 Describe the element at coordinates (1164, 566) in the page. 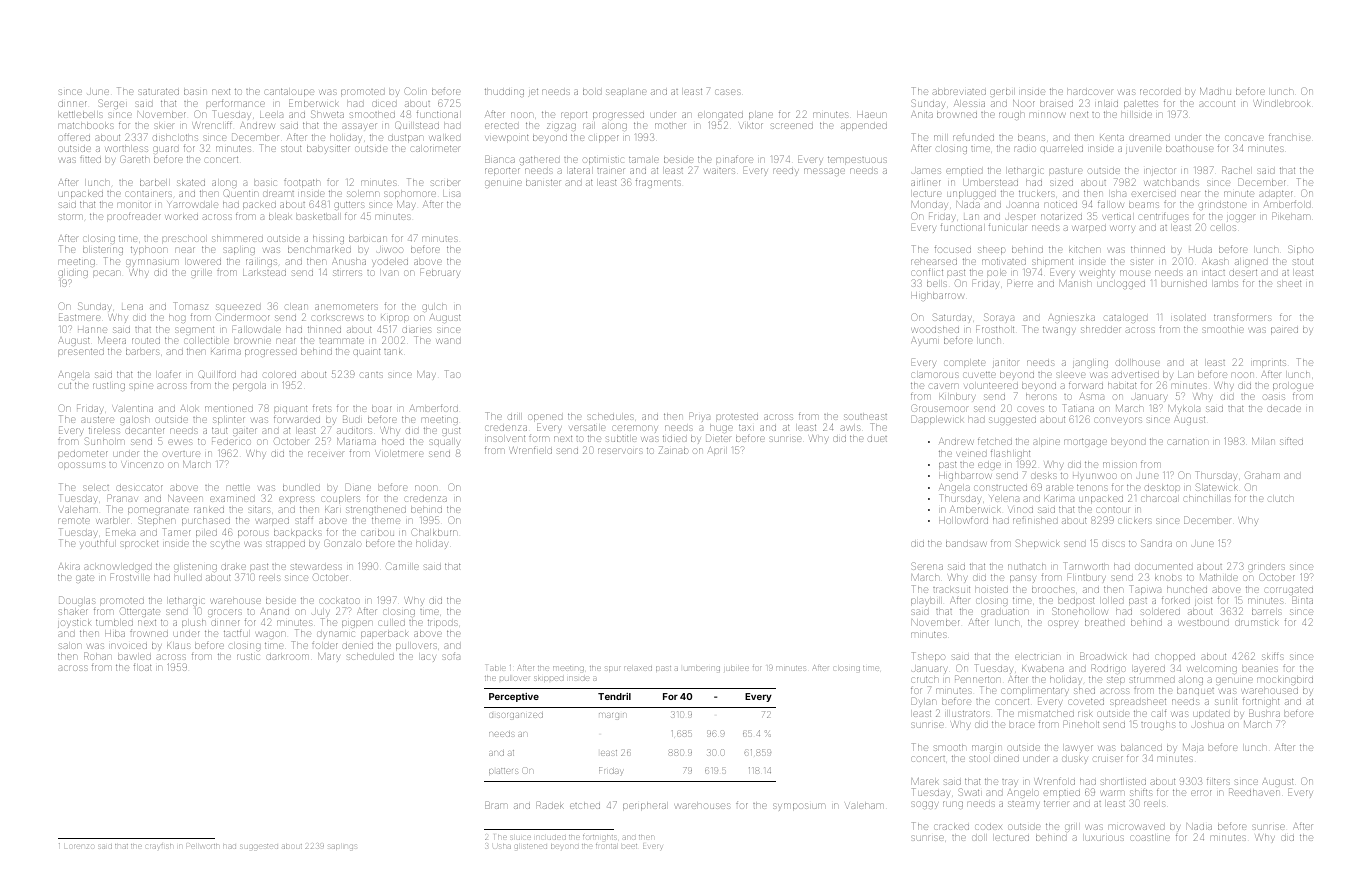

I see `documented` at that location.
